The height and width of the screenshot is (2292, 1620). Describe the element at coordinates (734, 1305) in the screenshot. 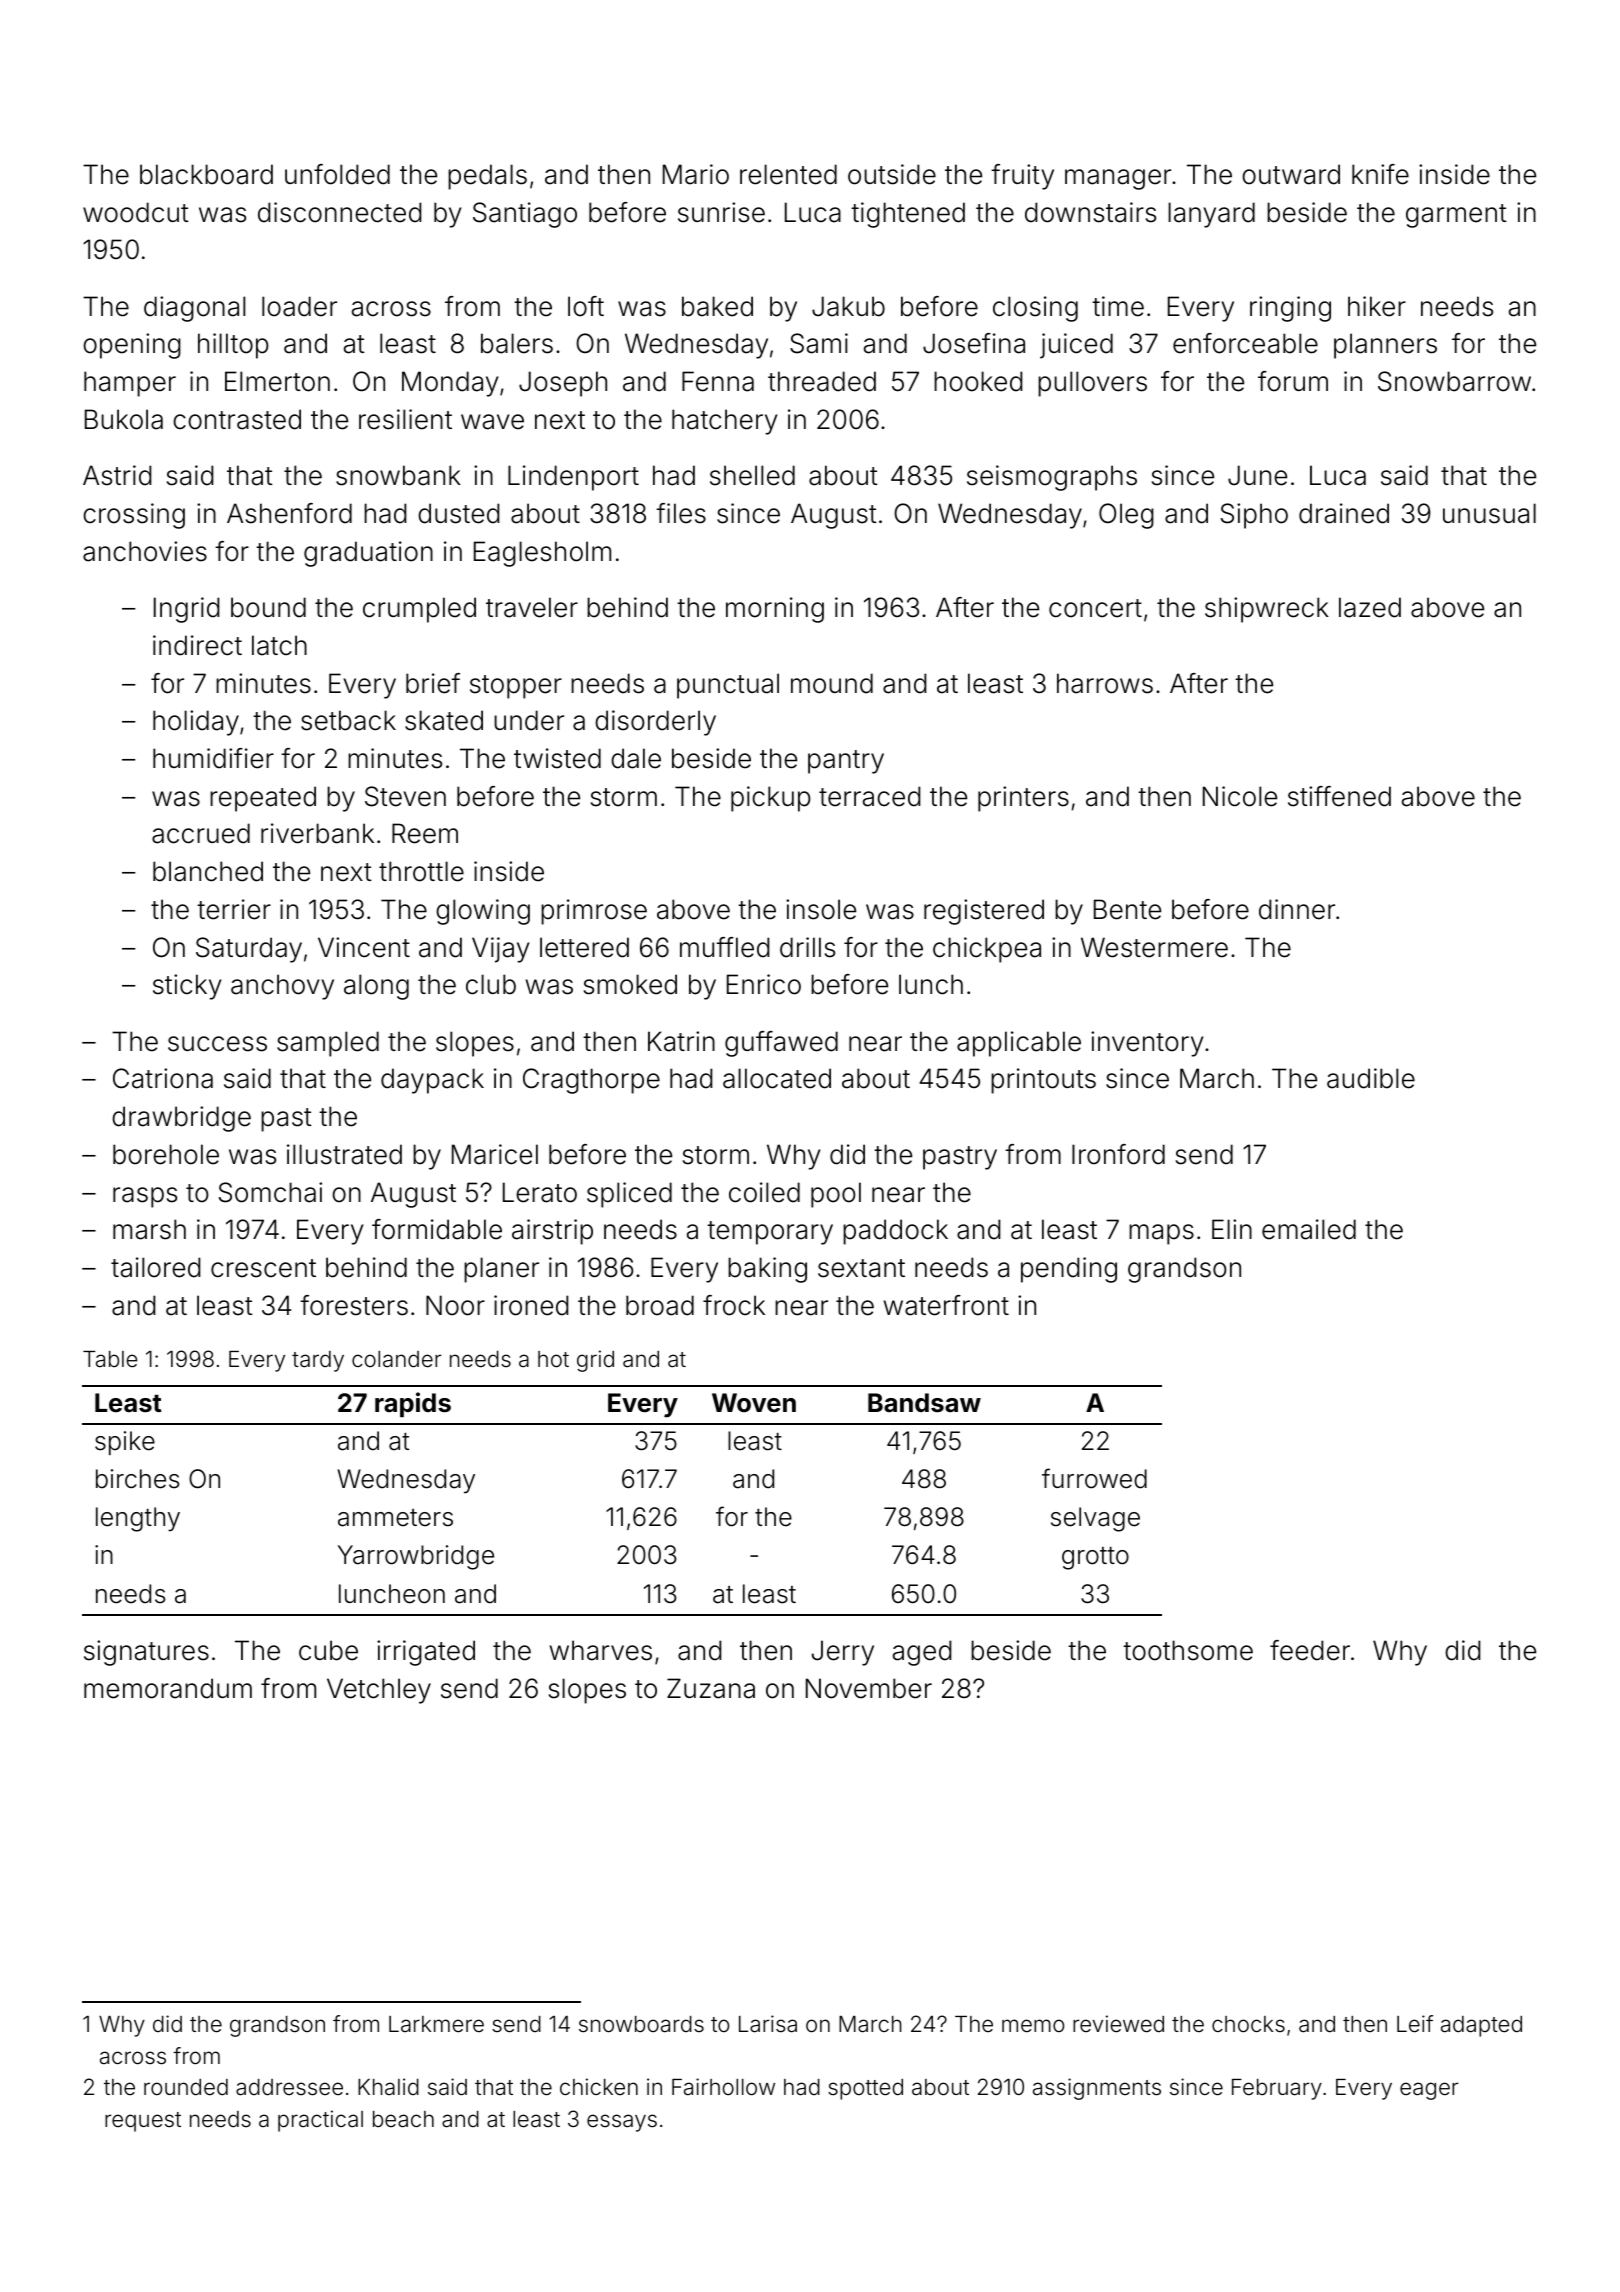

I see `frock` at that location.
